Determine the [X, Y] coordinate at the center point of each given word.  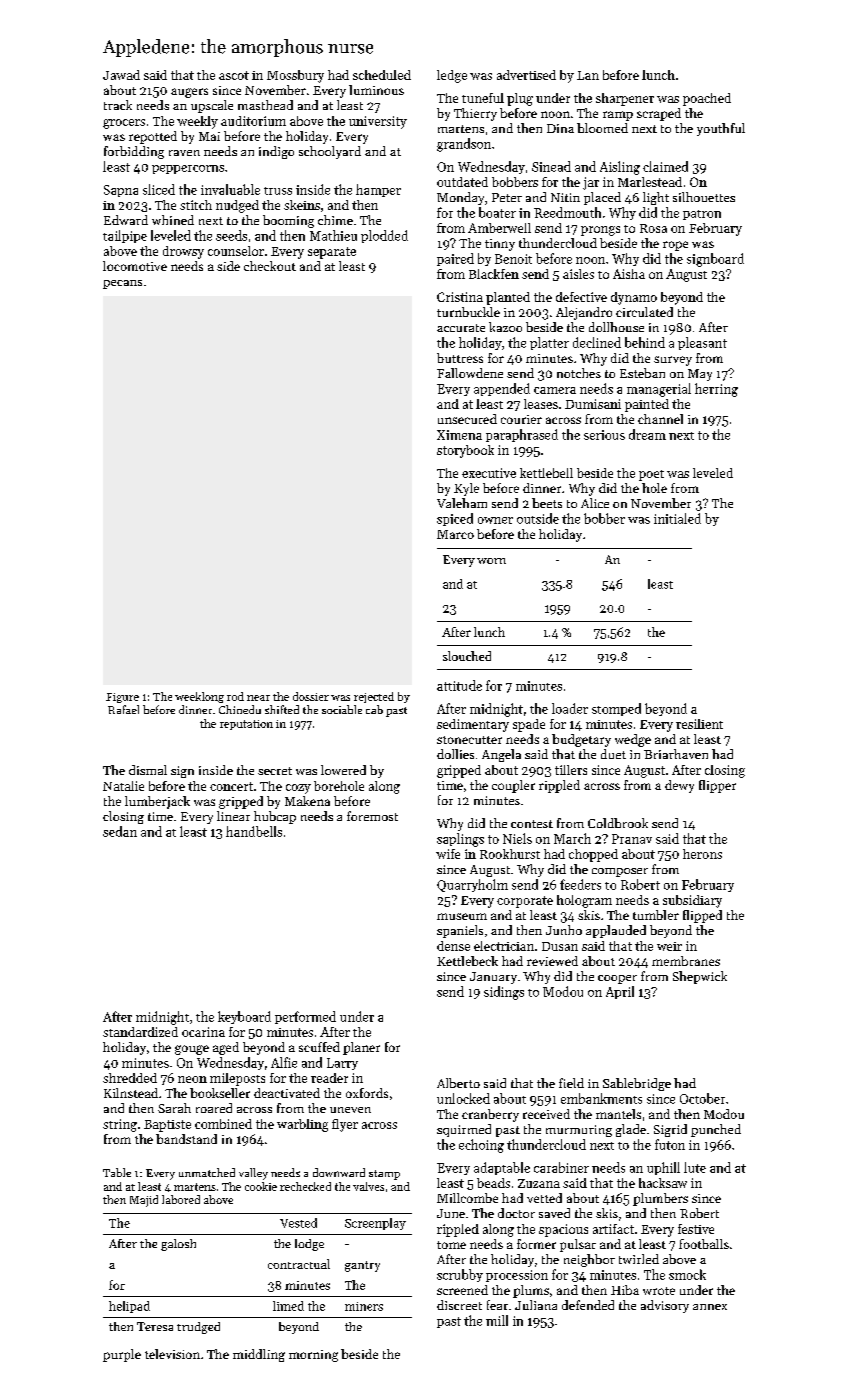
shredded [130, 1078]
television [172, 1354]
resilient [699, 724]
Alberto [458, 1083]
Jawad [121, 75]
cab [374, 709]
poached [707, 99]
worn [491, 561]
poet [651, 475]
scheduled [382, 75]
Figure [122, 698]
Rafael [123, 709]
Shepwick [700, 977]
